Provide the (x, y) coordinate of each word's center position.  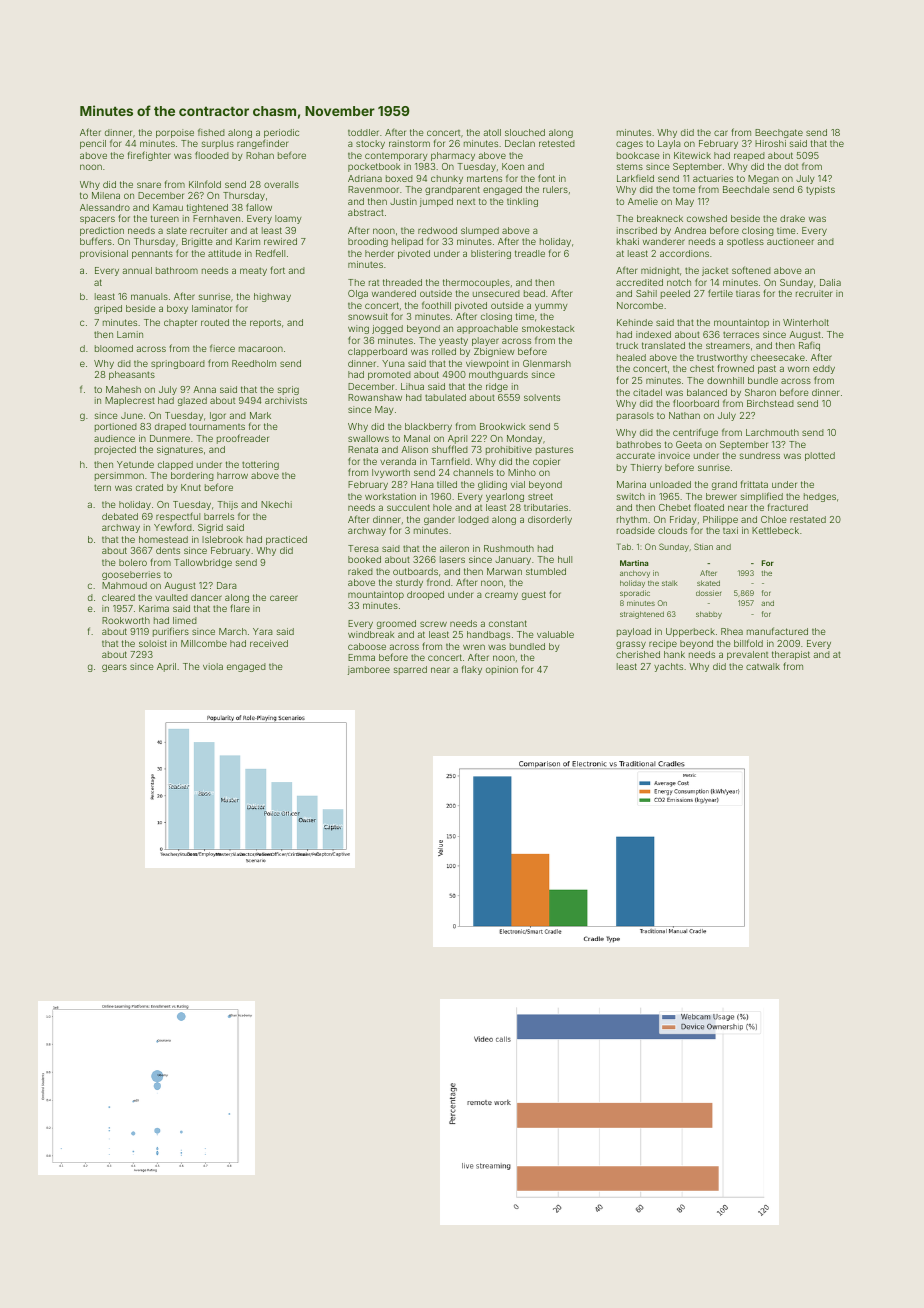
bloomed (114, 348)
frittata (754, 484)
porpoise (175, 133)
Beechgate (779, 133)
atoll (492, 132)
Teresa (363, 548)
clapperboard (377, 352)
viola (213, 666)
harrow (232, 475)
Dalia (830, 282)
